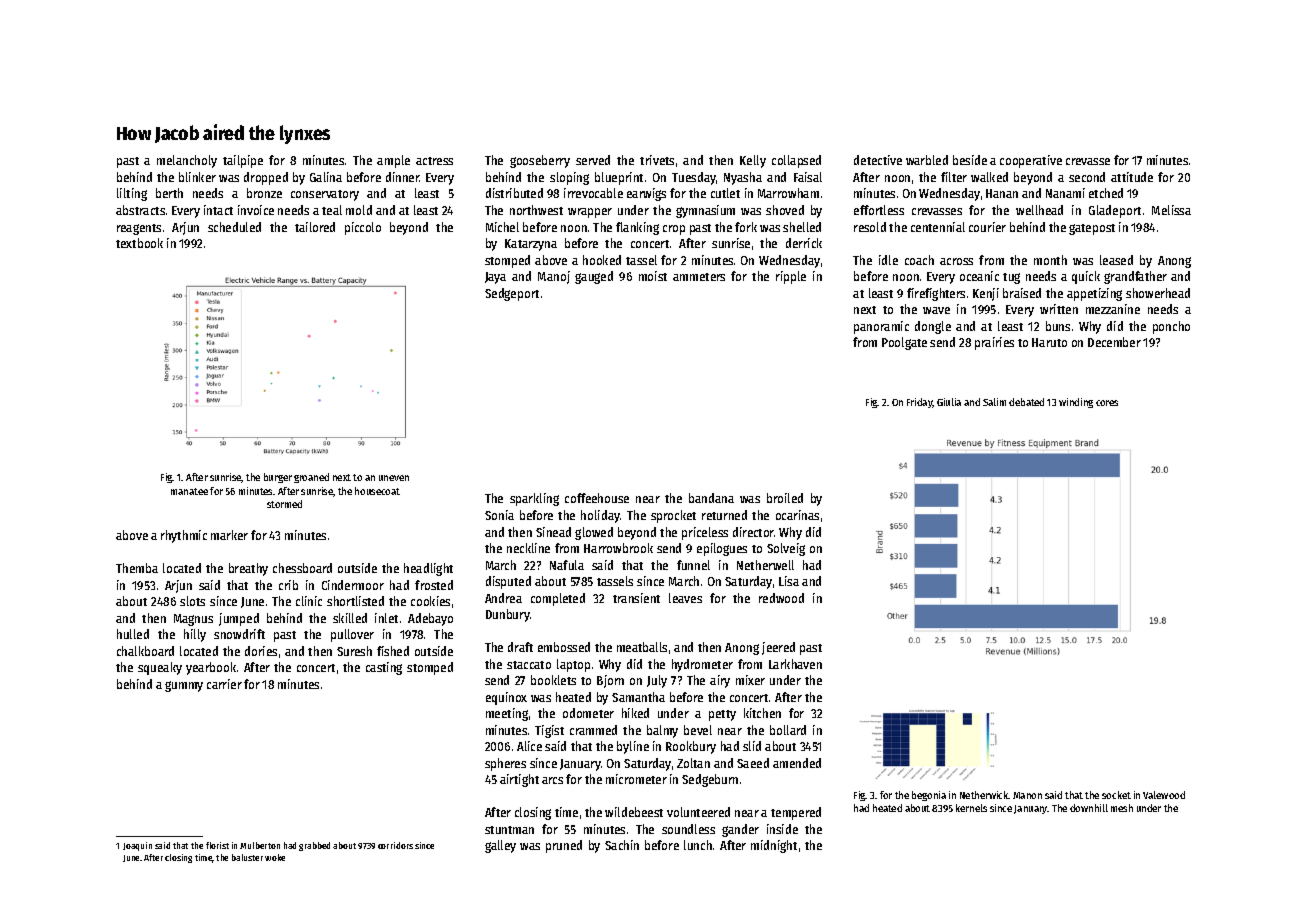 The image size is (1308, 924). I want to click on Samantha, so click(638, 697).
